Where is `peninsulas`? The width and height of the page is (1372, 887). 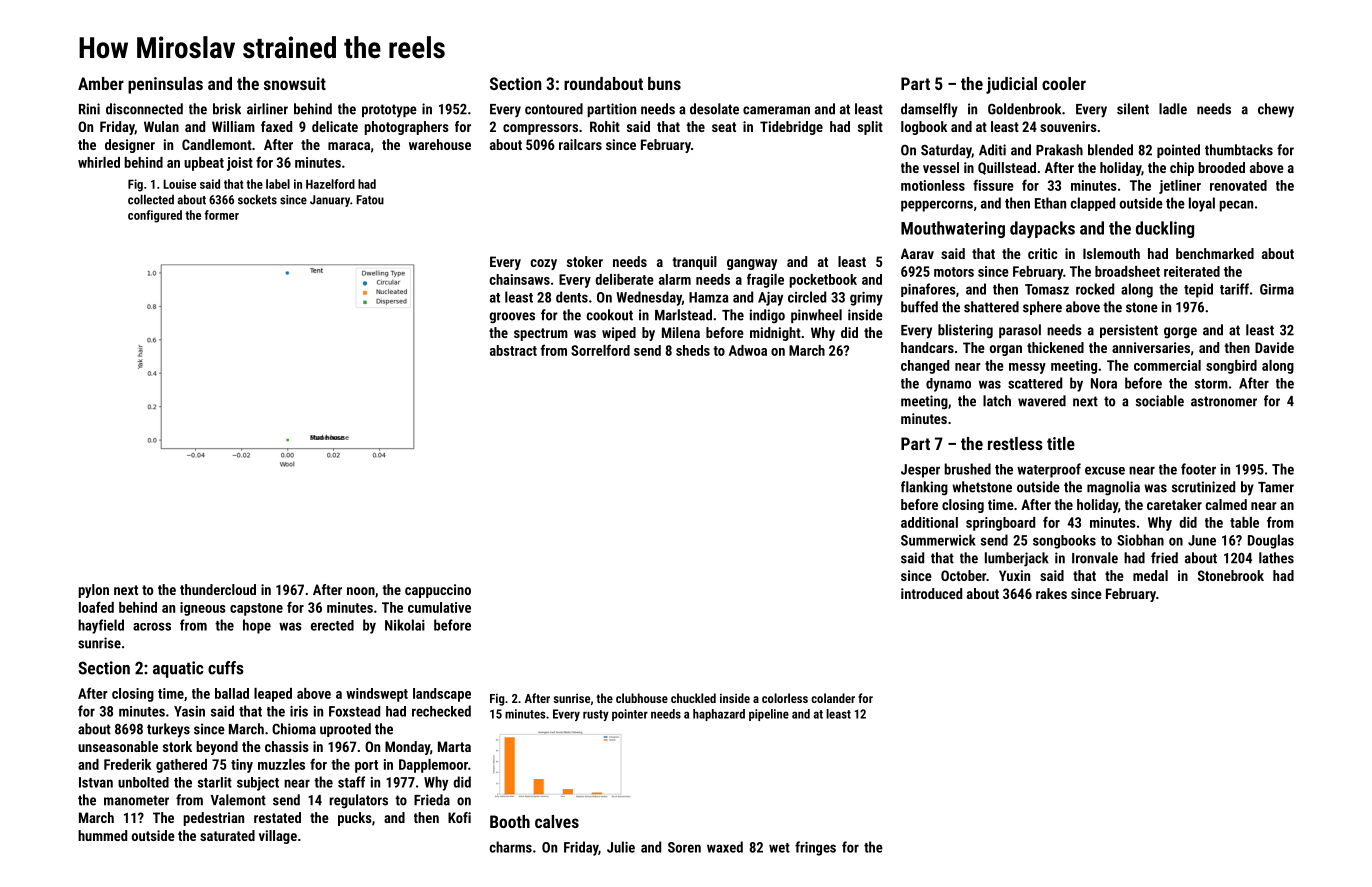
peninsulas is located at coordinates (165, 85).
